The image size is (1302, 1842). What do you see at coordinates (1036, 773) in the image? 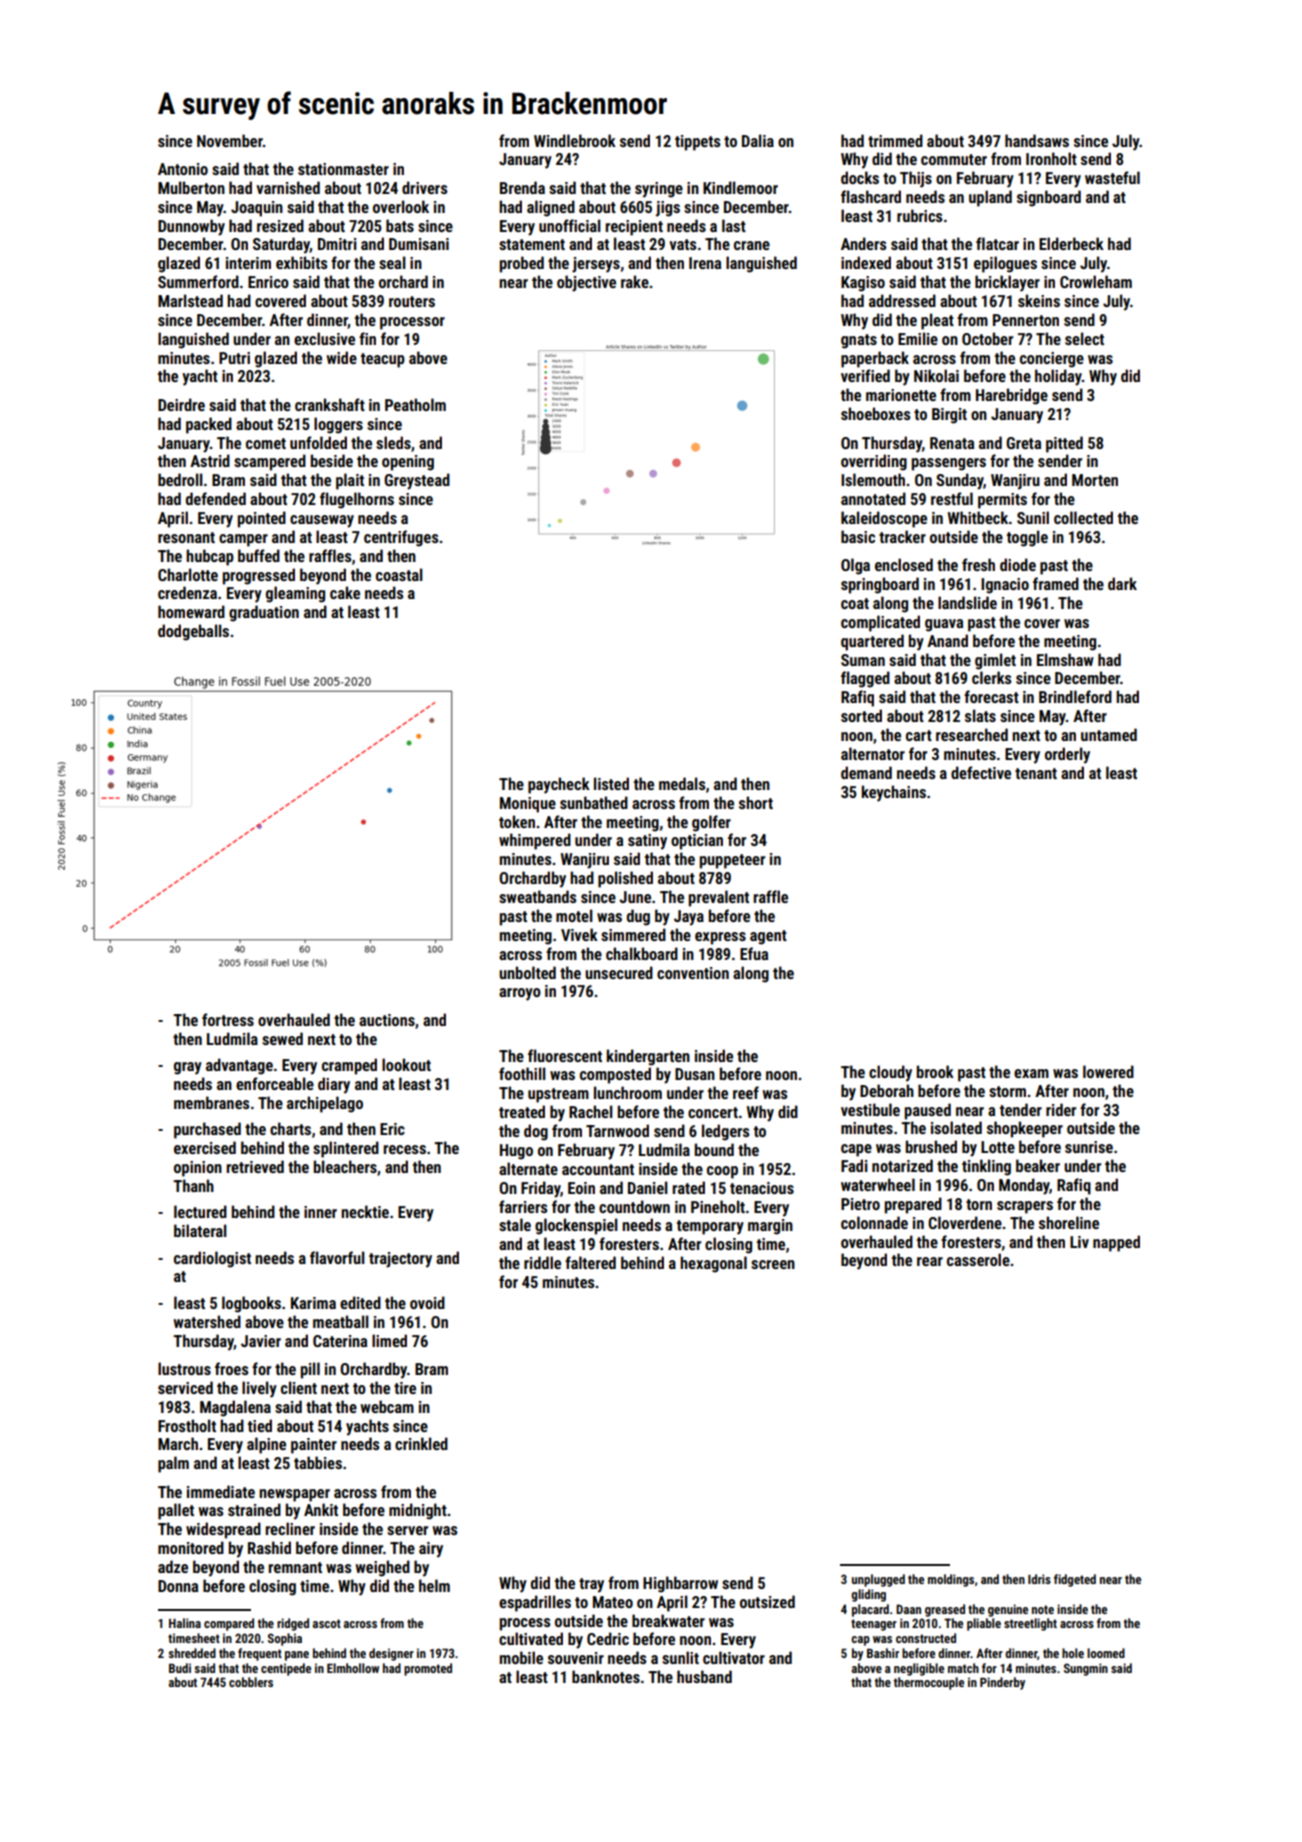
I see `tenant` at bounding box center [1036, 773].
